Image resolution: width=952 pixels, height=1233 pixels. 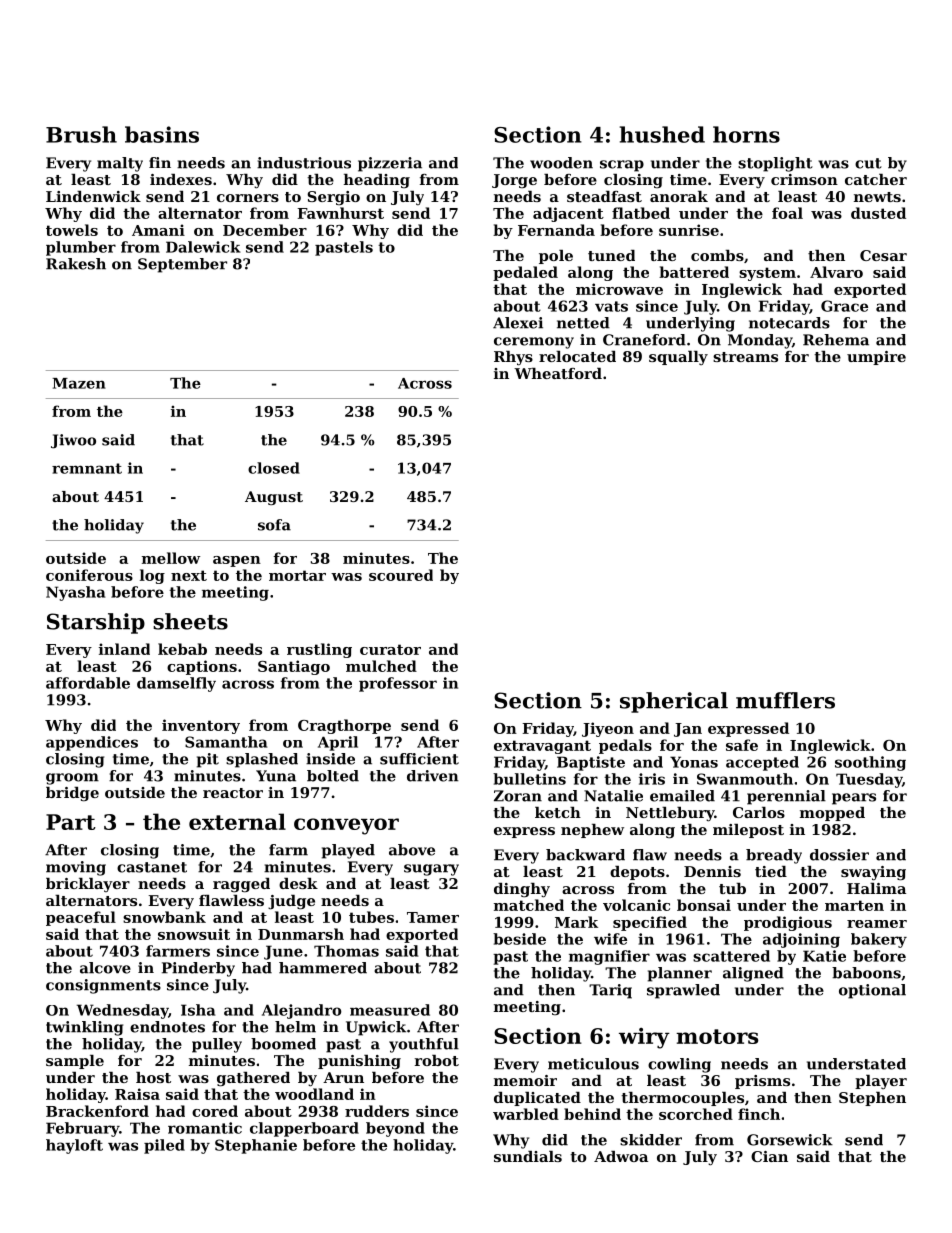 What do you see at coordinates (529, 905) in the screenshot?
I see `matched` at bounding box center [529, 905].
